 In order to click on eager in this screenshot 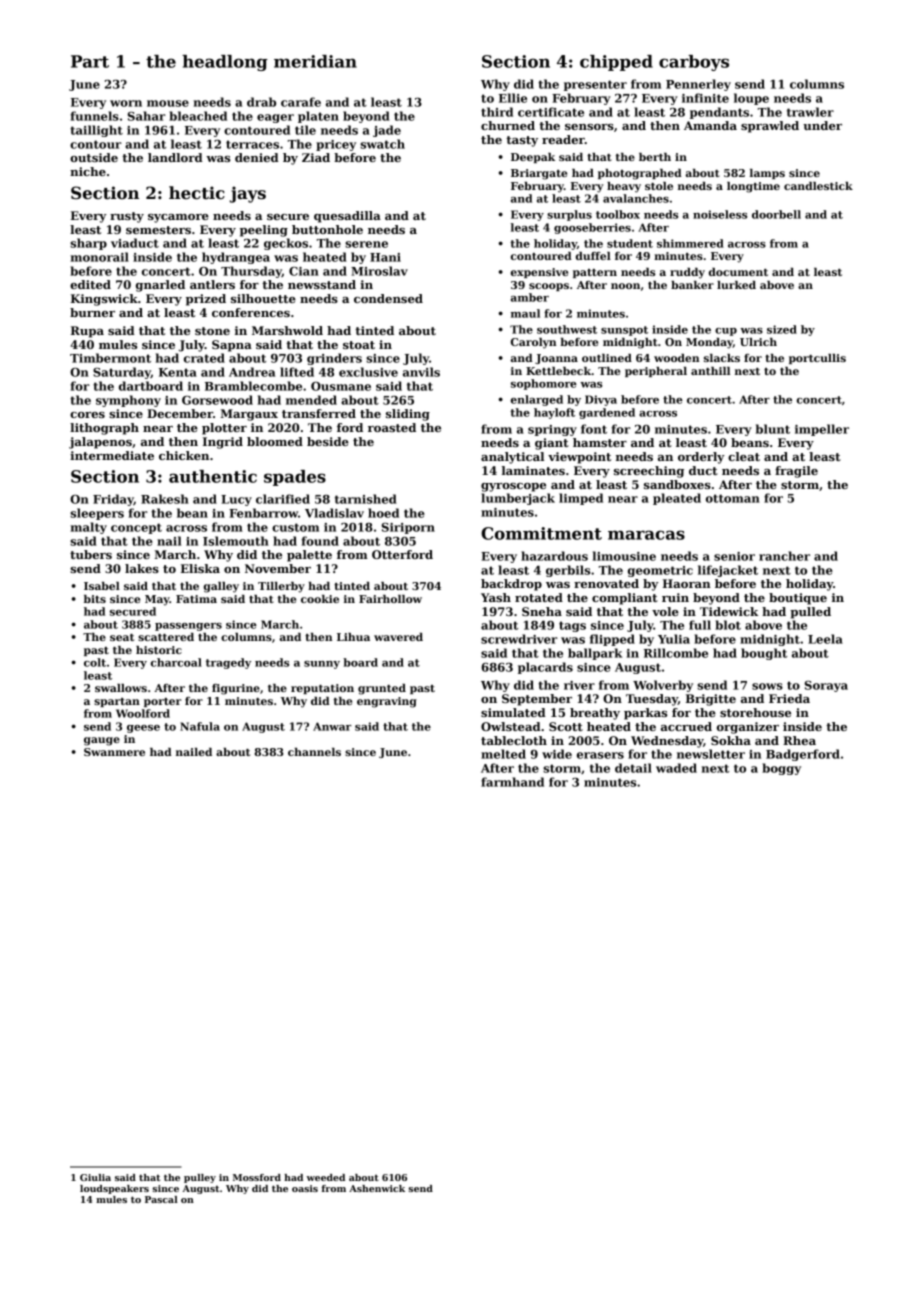, I will do `click(275, 118)`.
